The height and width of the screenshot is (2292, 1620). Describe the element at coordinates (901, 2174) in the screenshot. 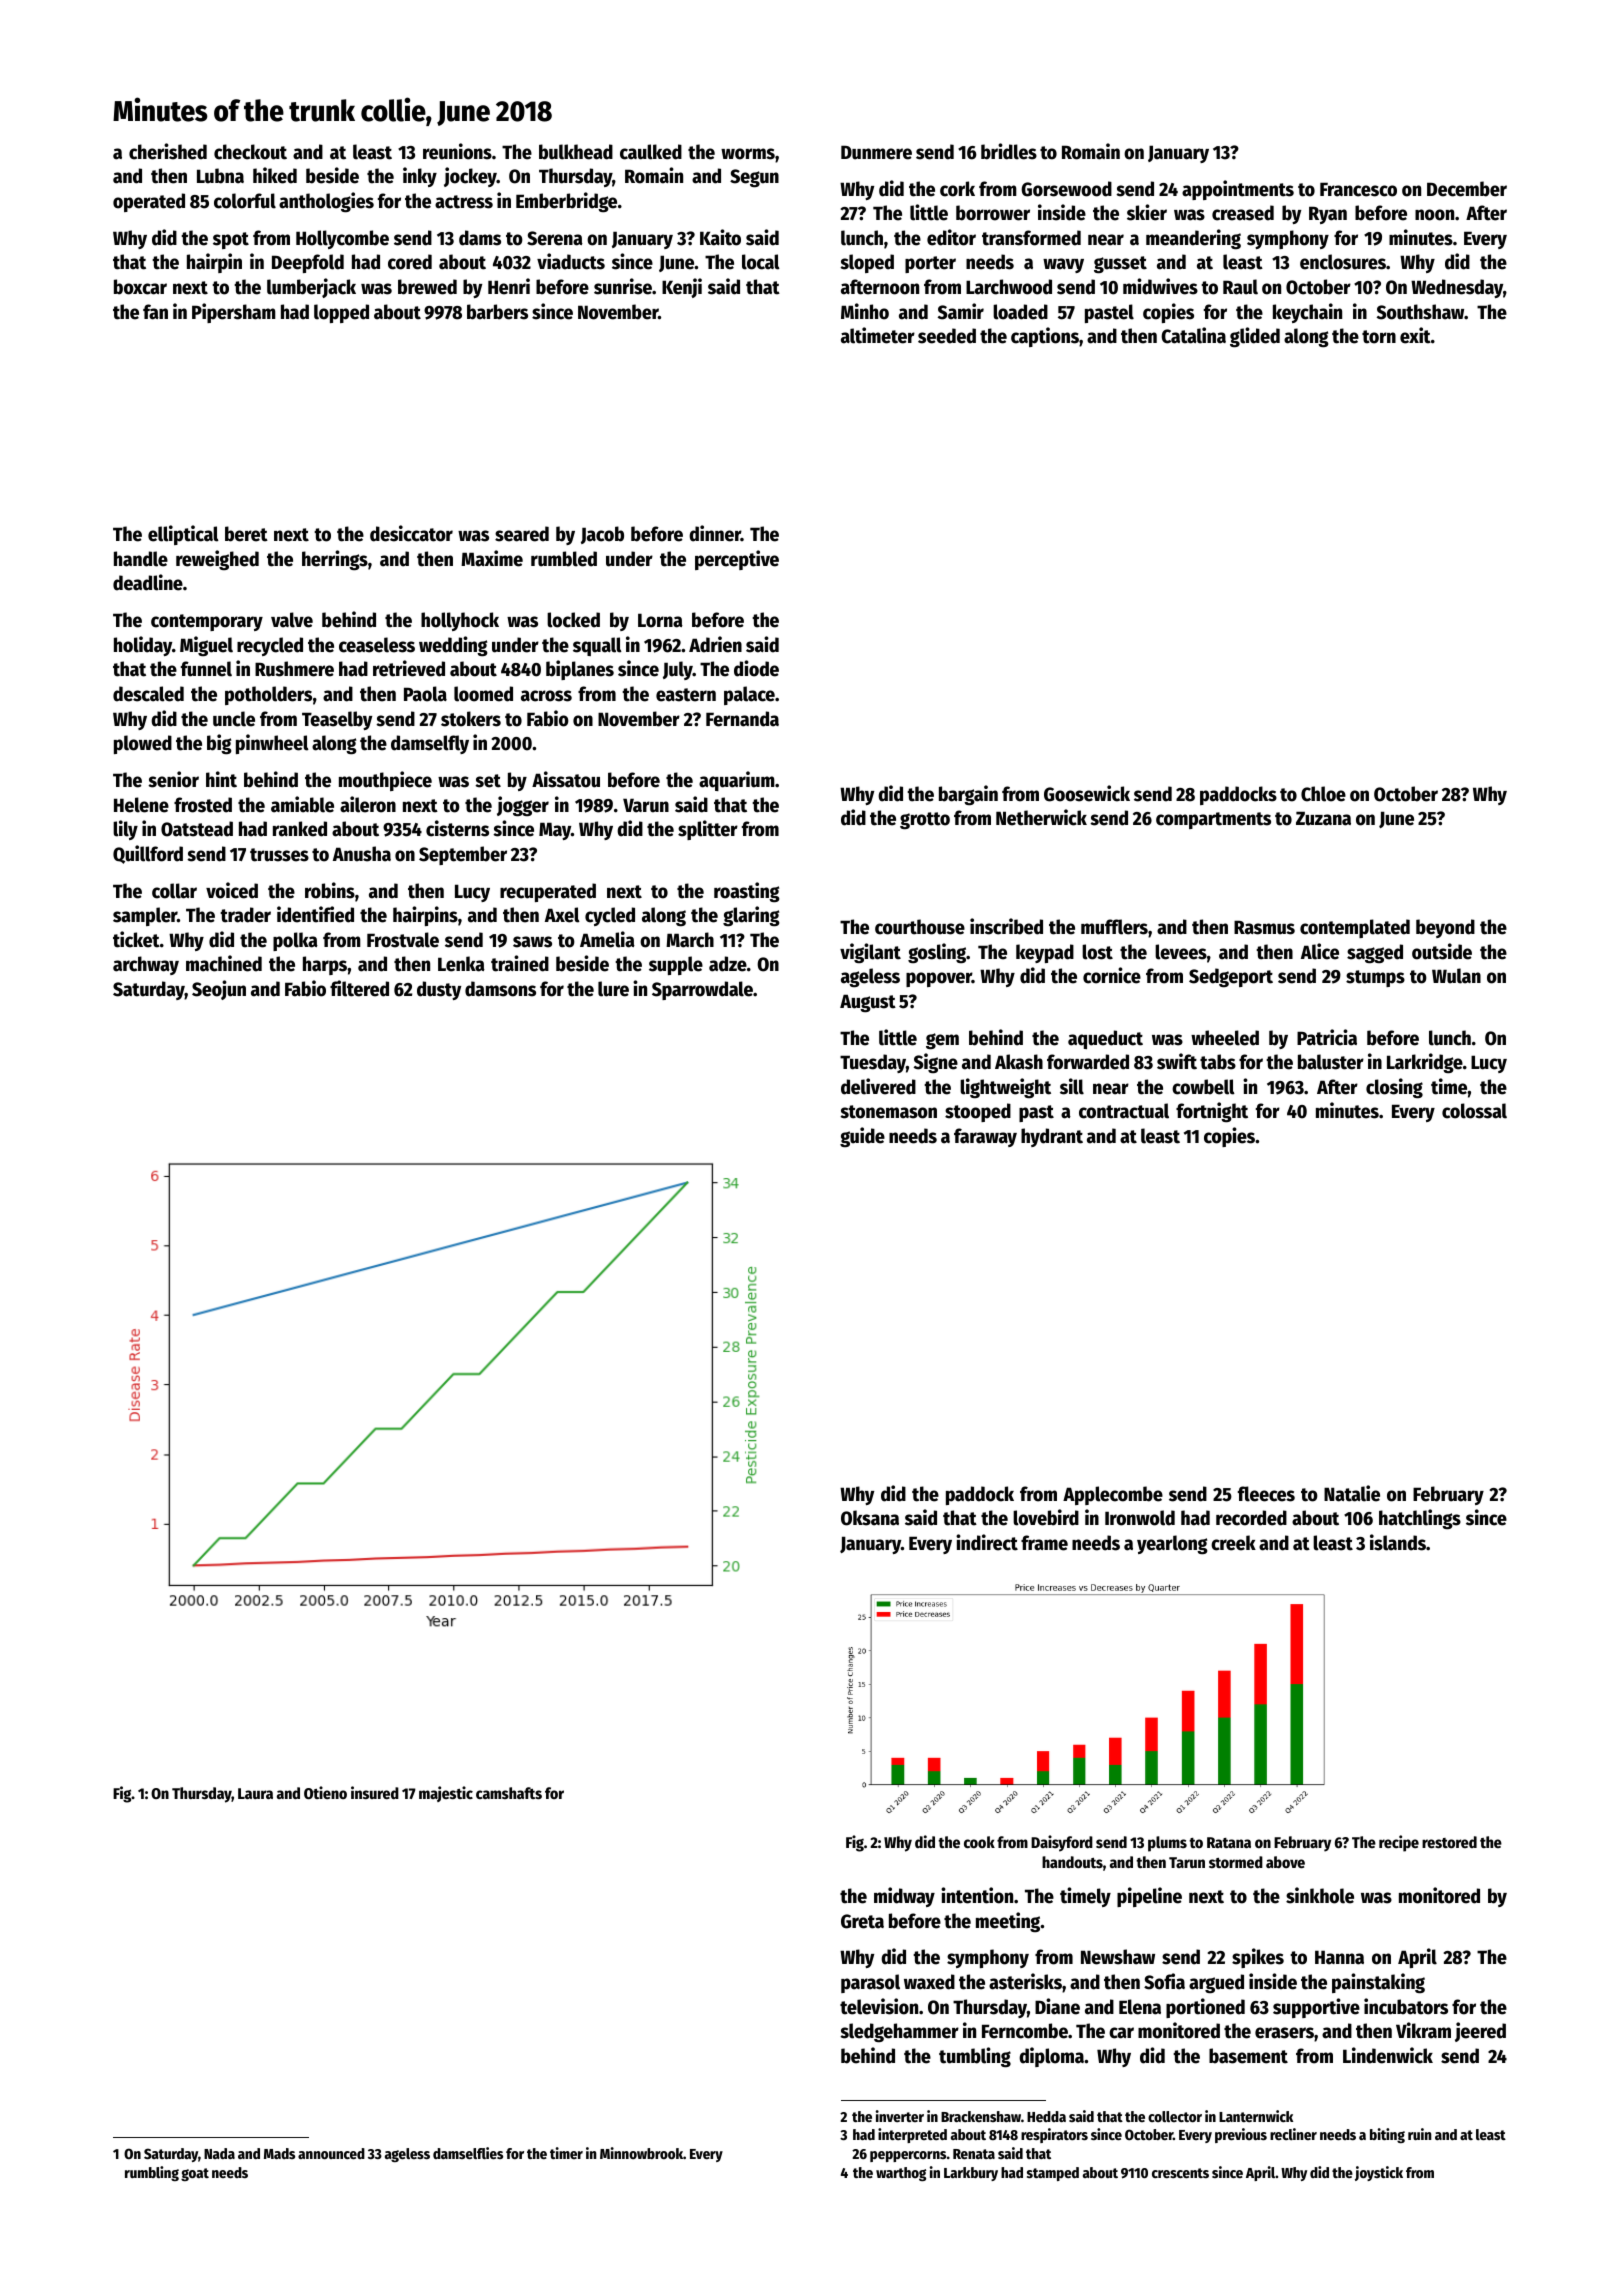

I see `warthog` at that location.
